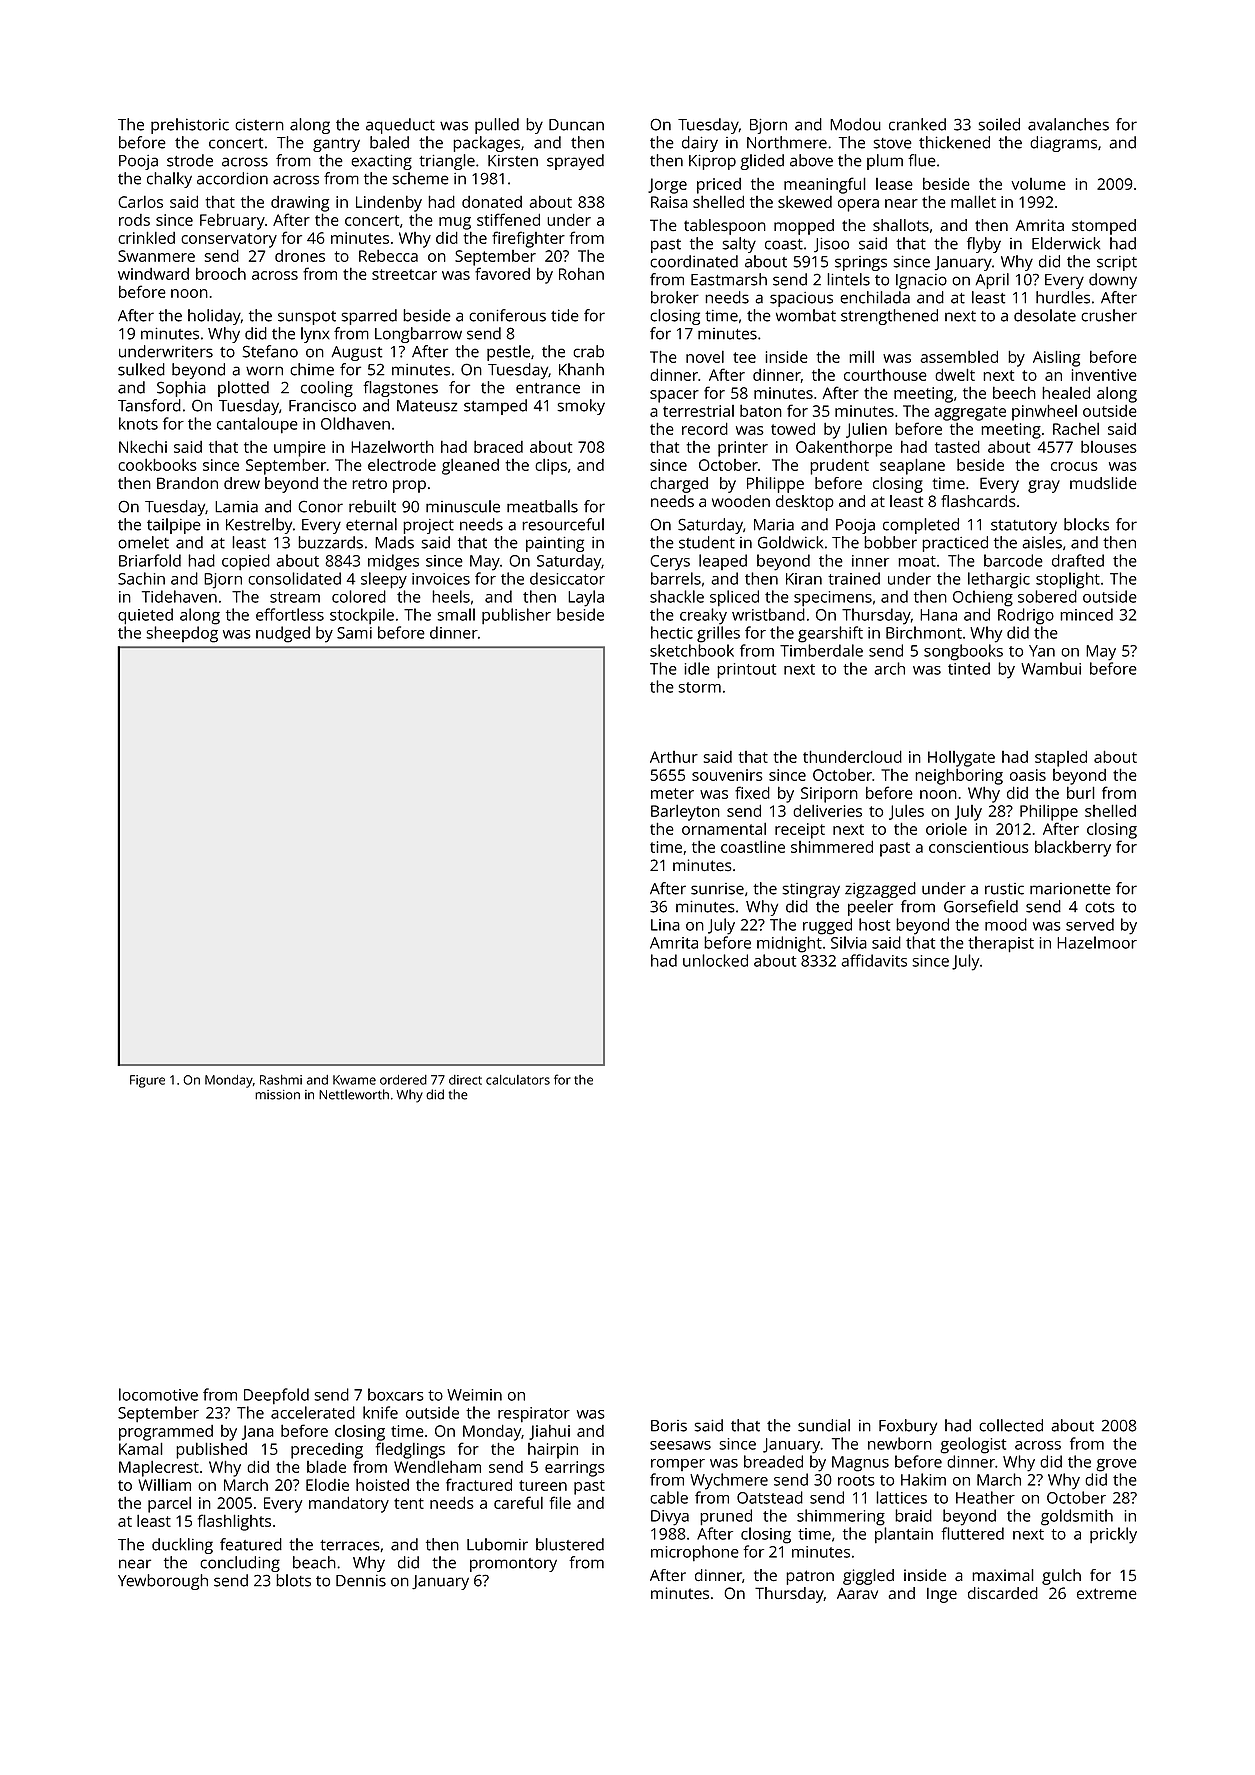 This screenshot has width=1255, height=1775. What do you see at coordinates (163, 1582) in the screenshot?
I see `Yewborough` at bounding box center [163, 1582].
